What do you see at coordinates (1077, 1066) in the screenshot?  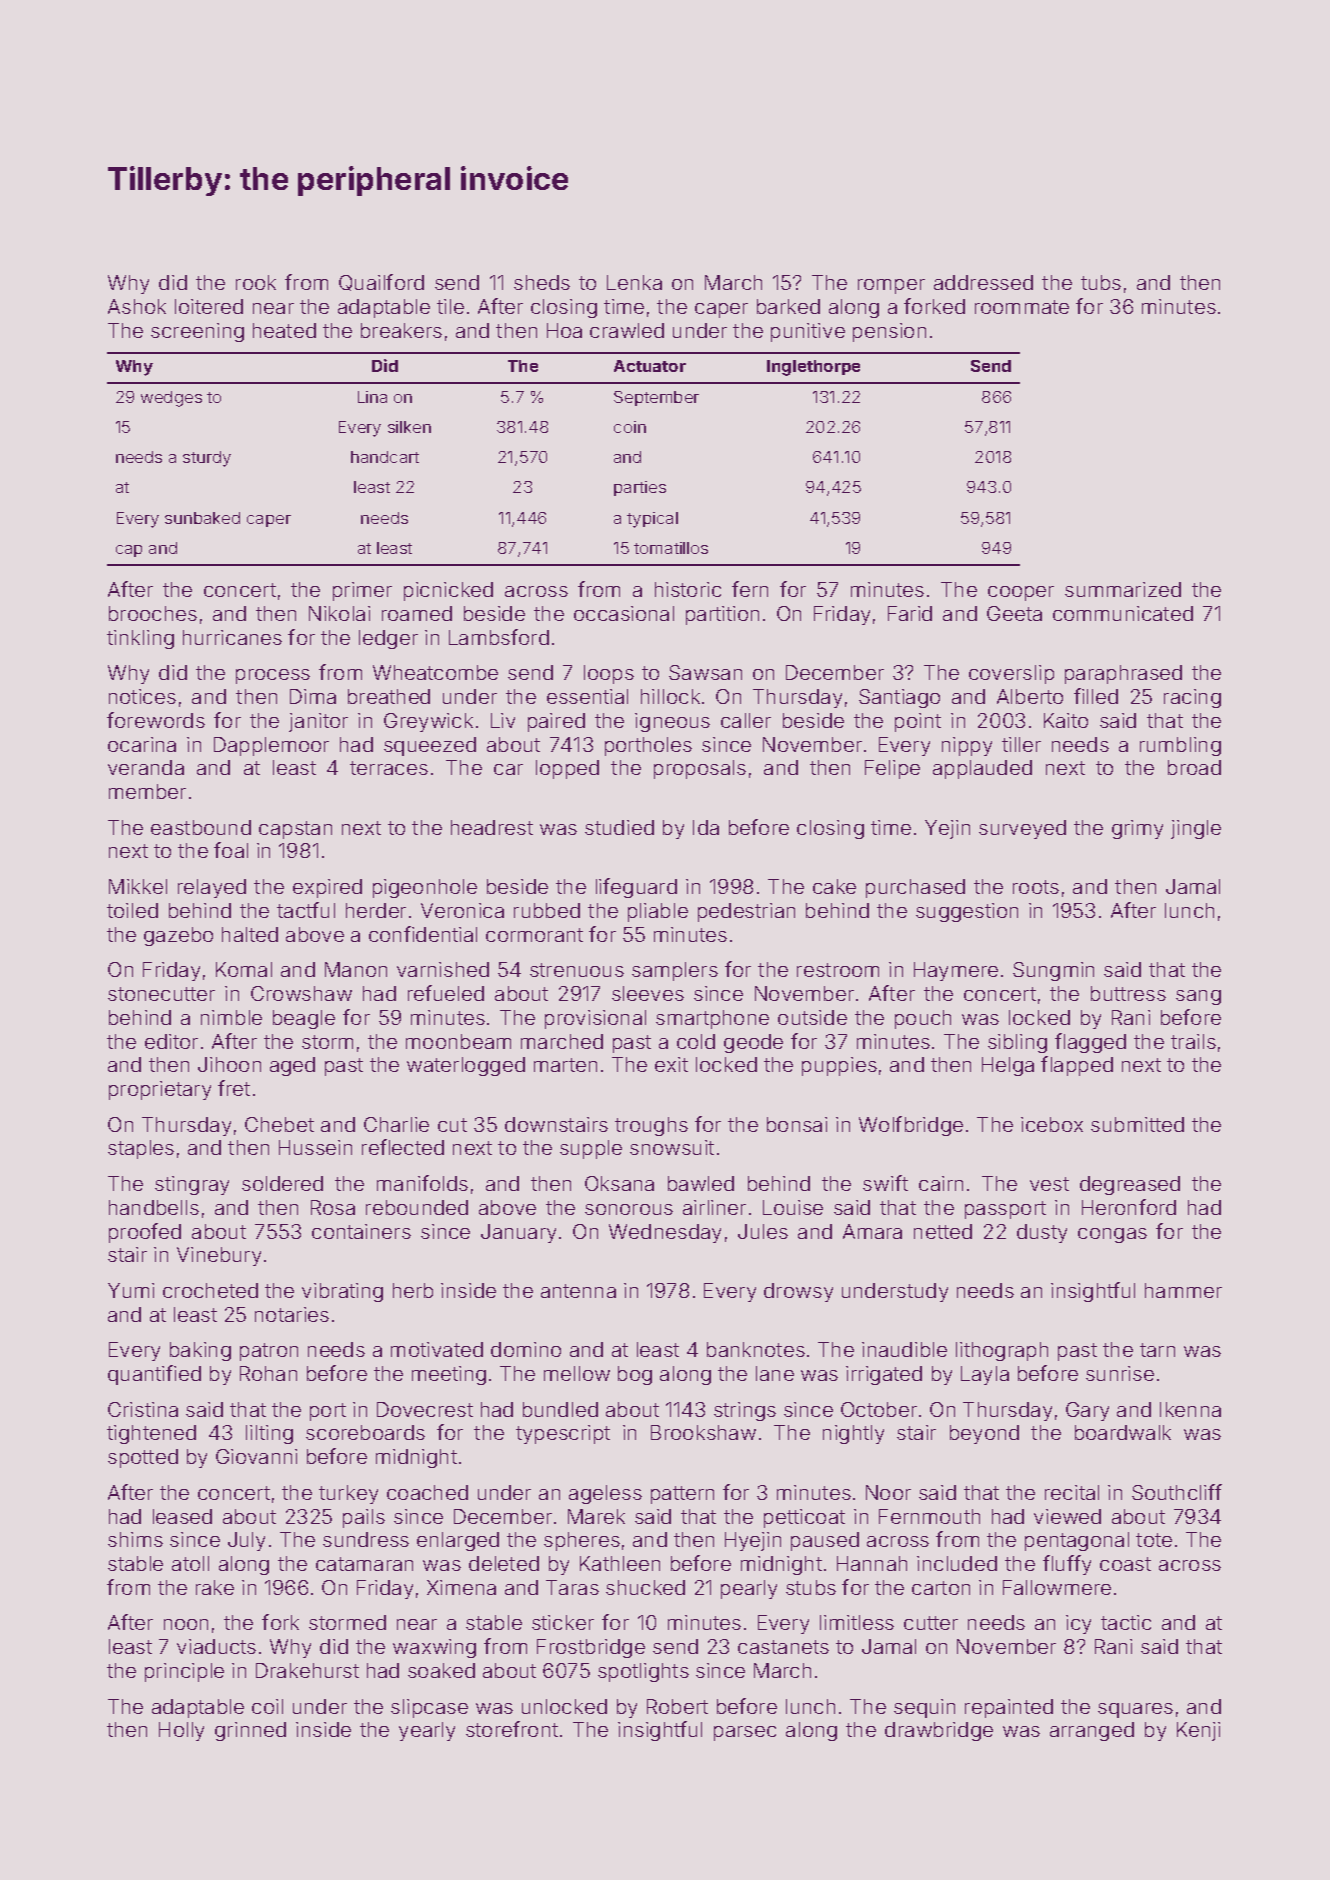 I see `flapped` at bounding box center [1077, 1066].
